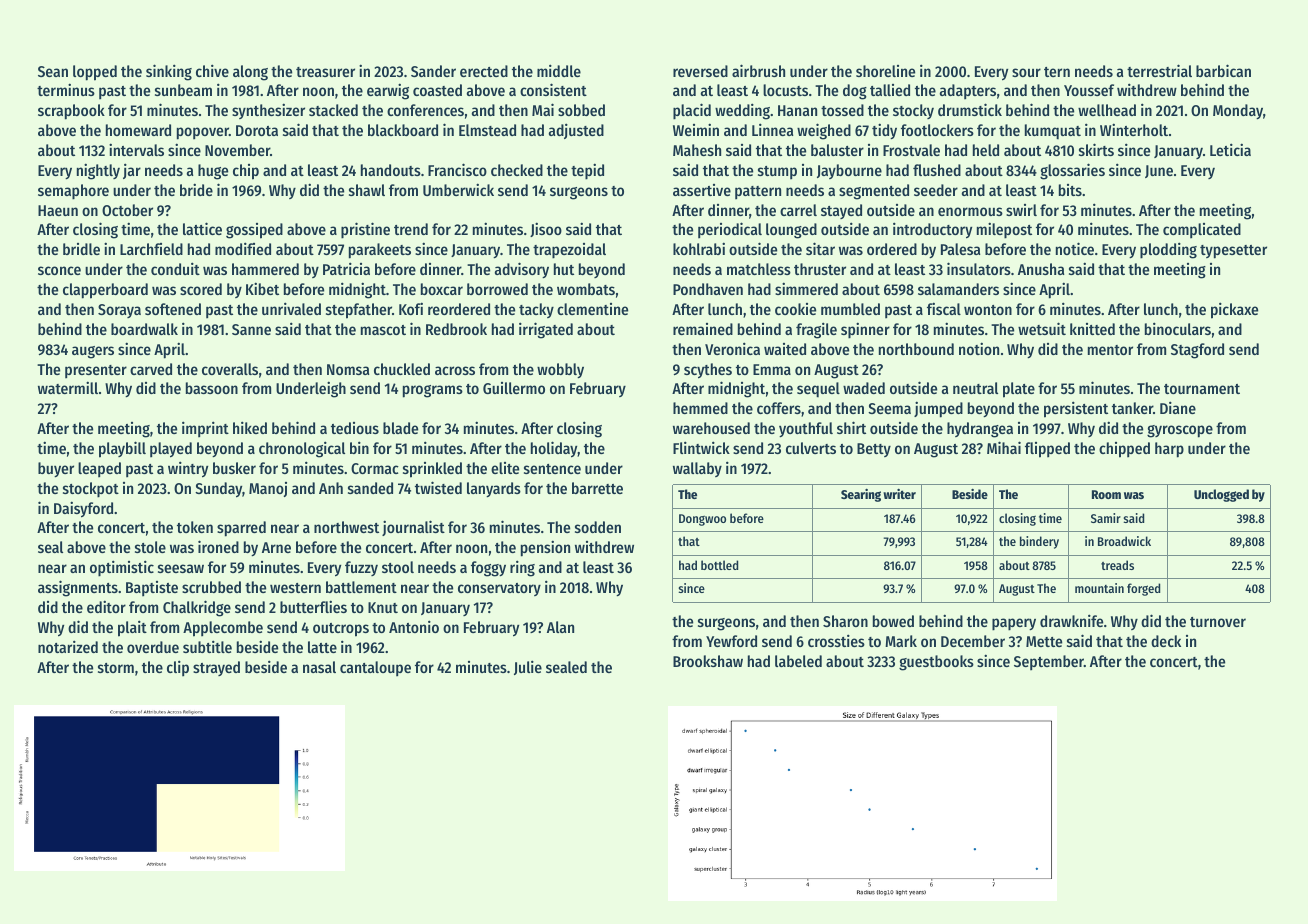 Image resolution: width=1308 pixels, height=924 pixels. What do you see at coordinates (559, 70) in the page?
I see `middle` at bounding box center [559, 70].
